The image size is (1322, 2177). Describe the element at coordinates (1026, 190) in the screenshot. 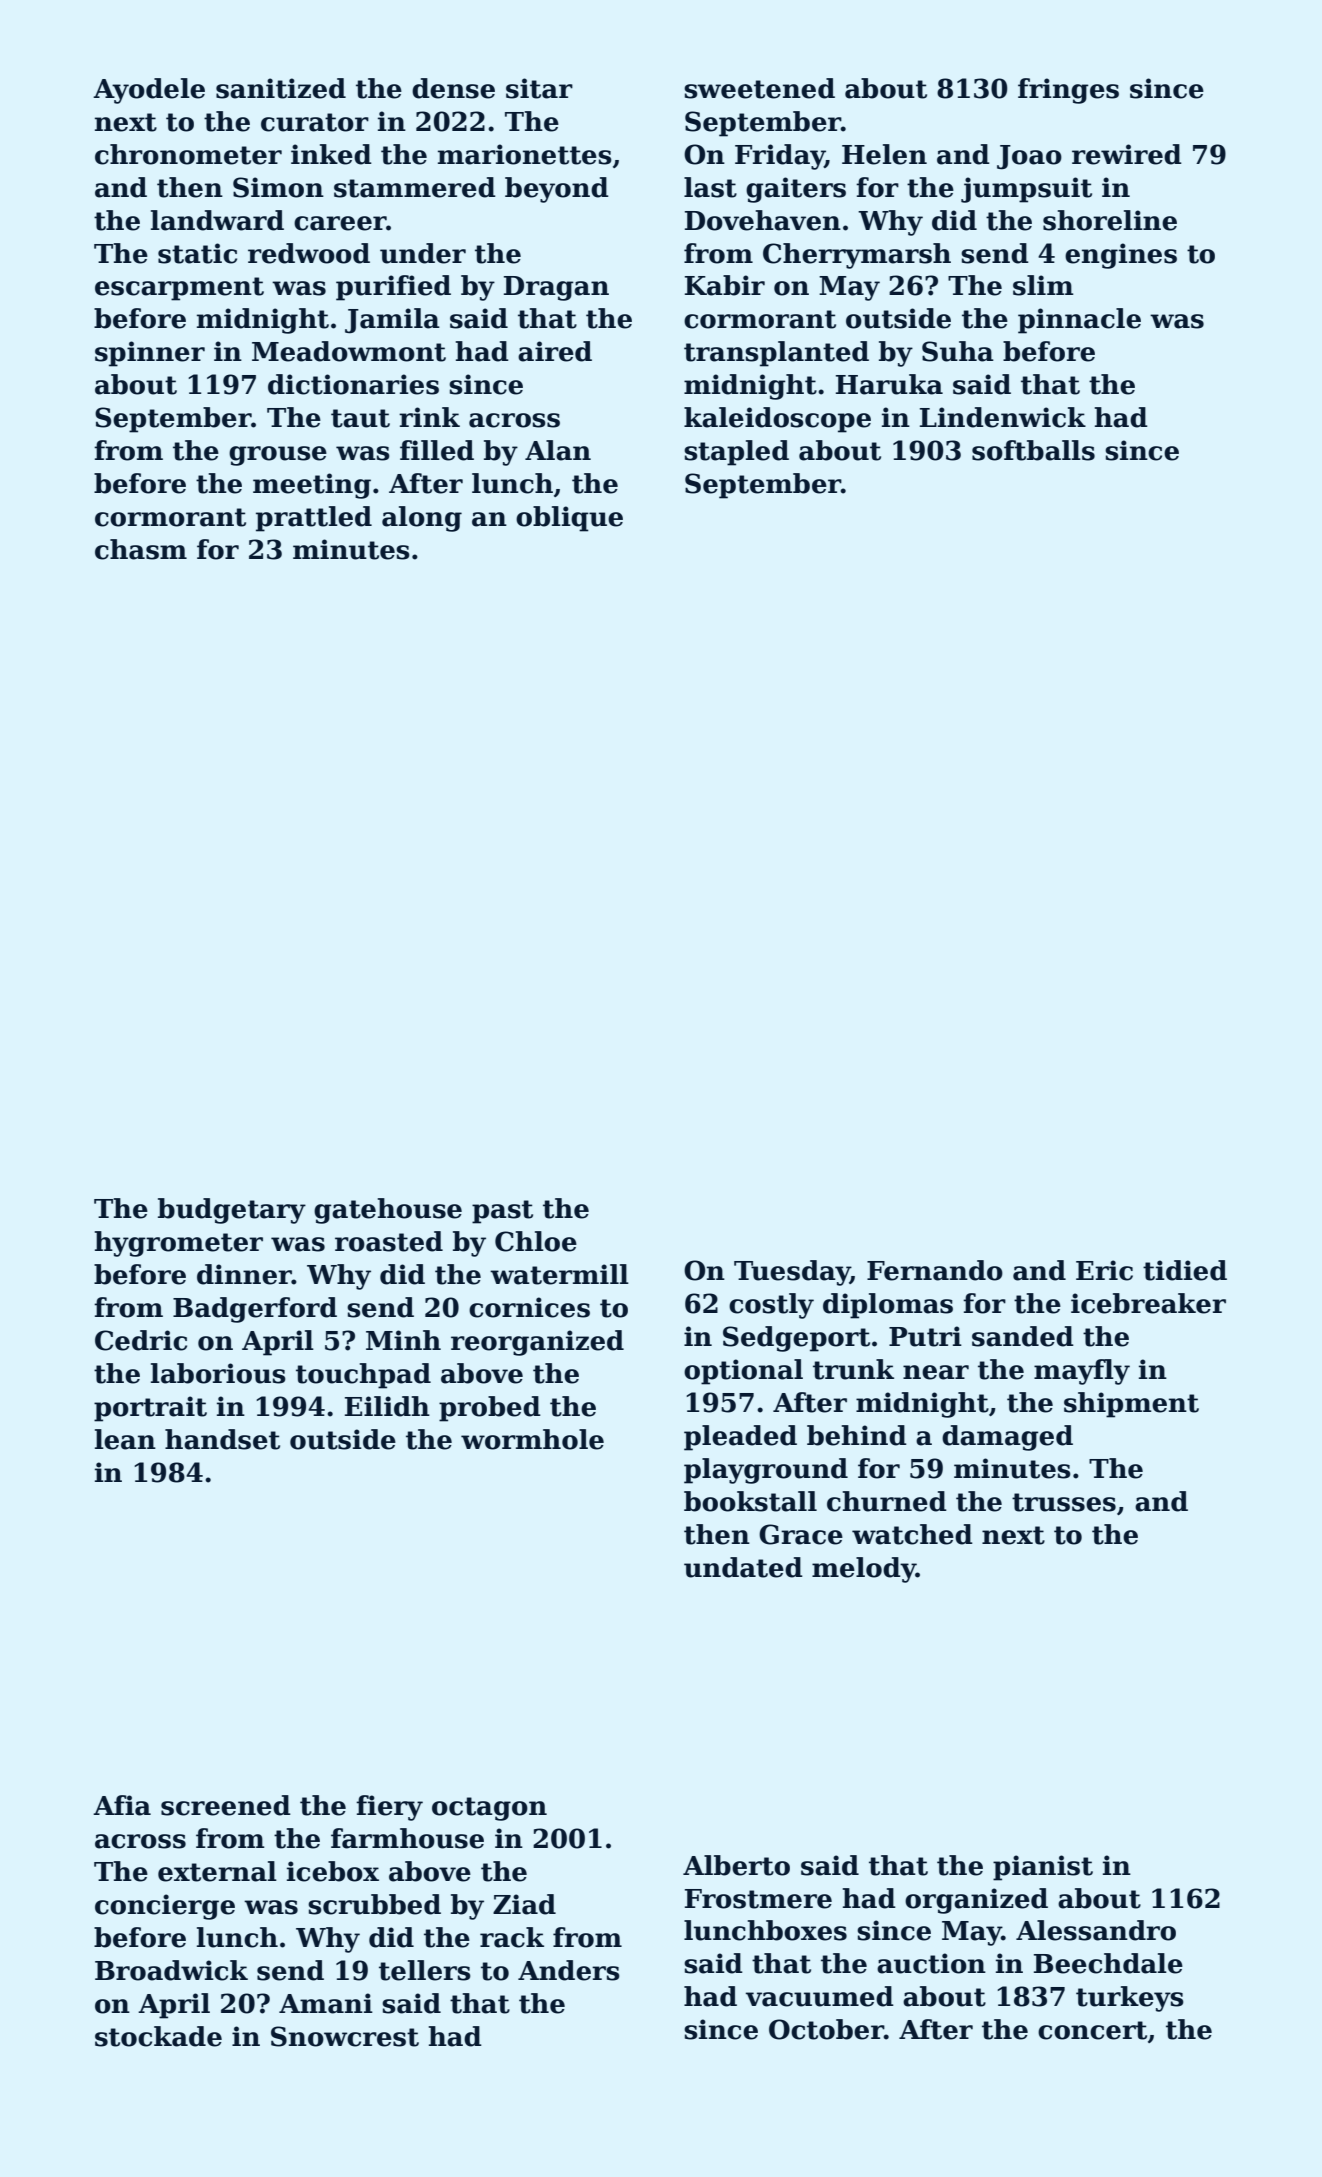

I see `jumpsuit` at that location.
